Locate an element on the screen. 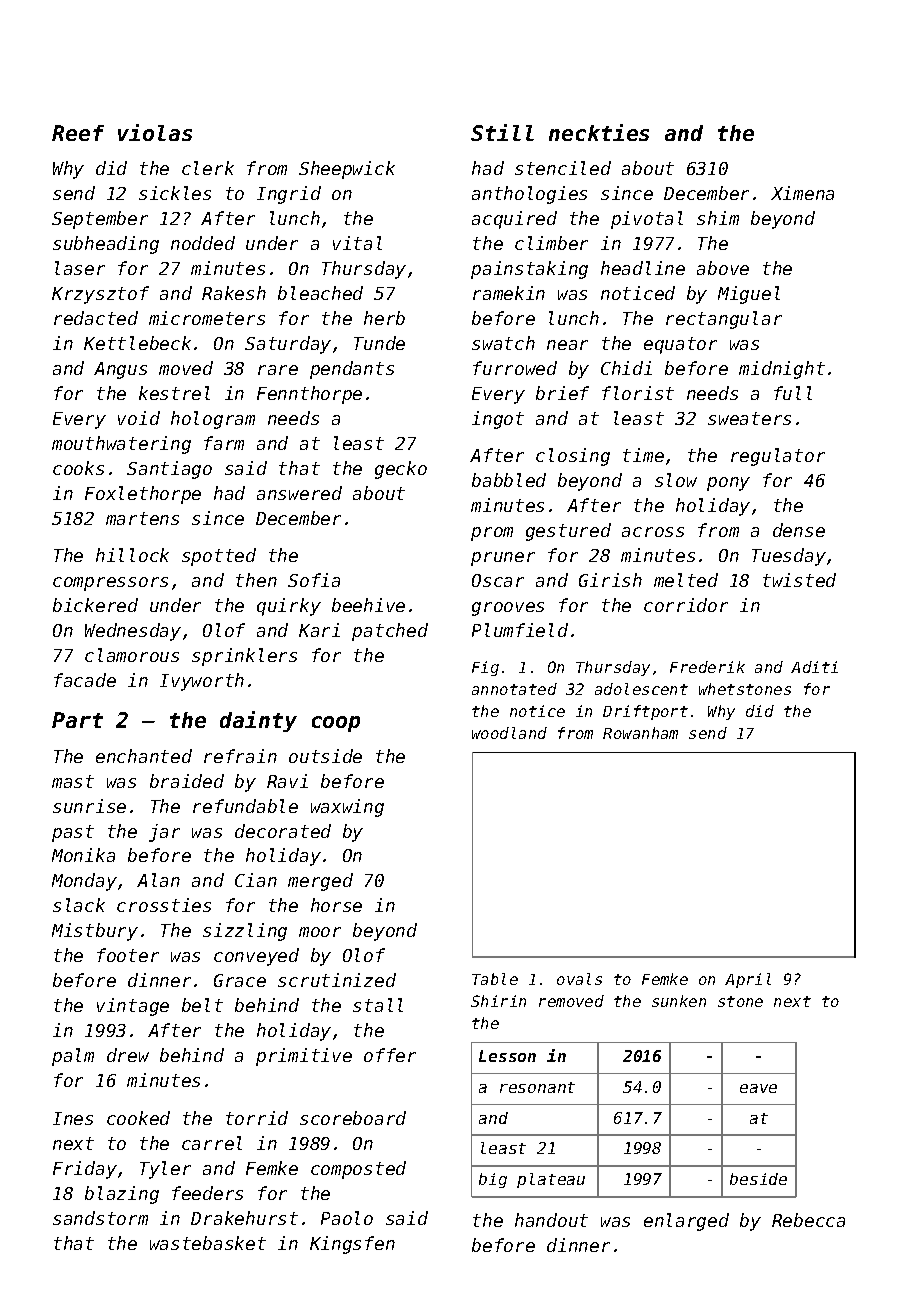 The image size is (908, 1316). painstaking is located at coordinates (529, 270).
